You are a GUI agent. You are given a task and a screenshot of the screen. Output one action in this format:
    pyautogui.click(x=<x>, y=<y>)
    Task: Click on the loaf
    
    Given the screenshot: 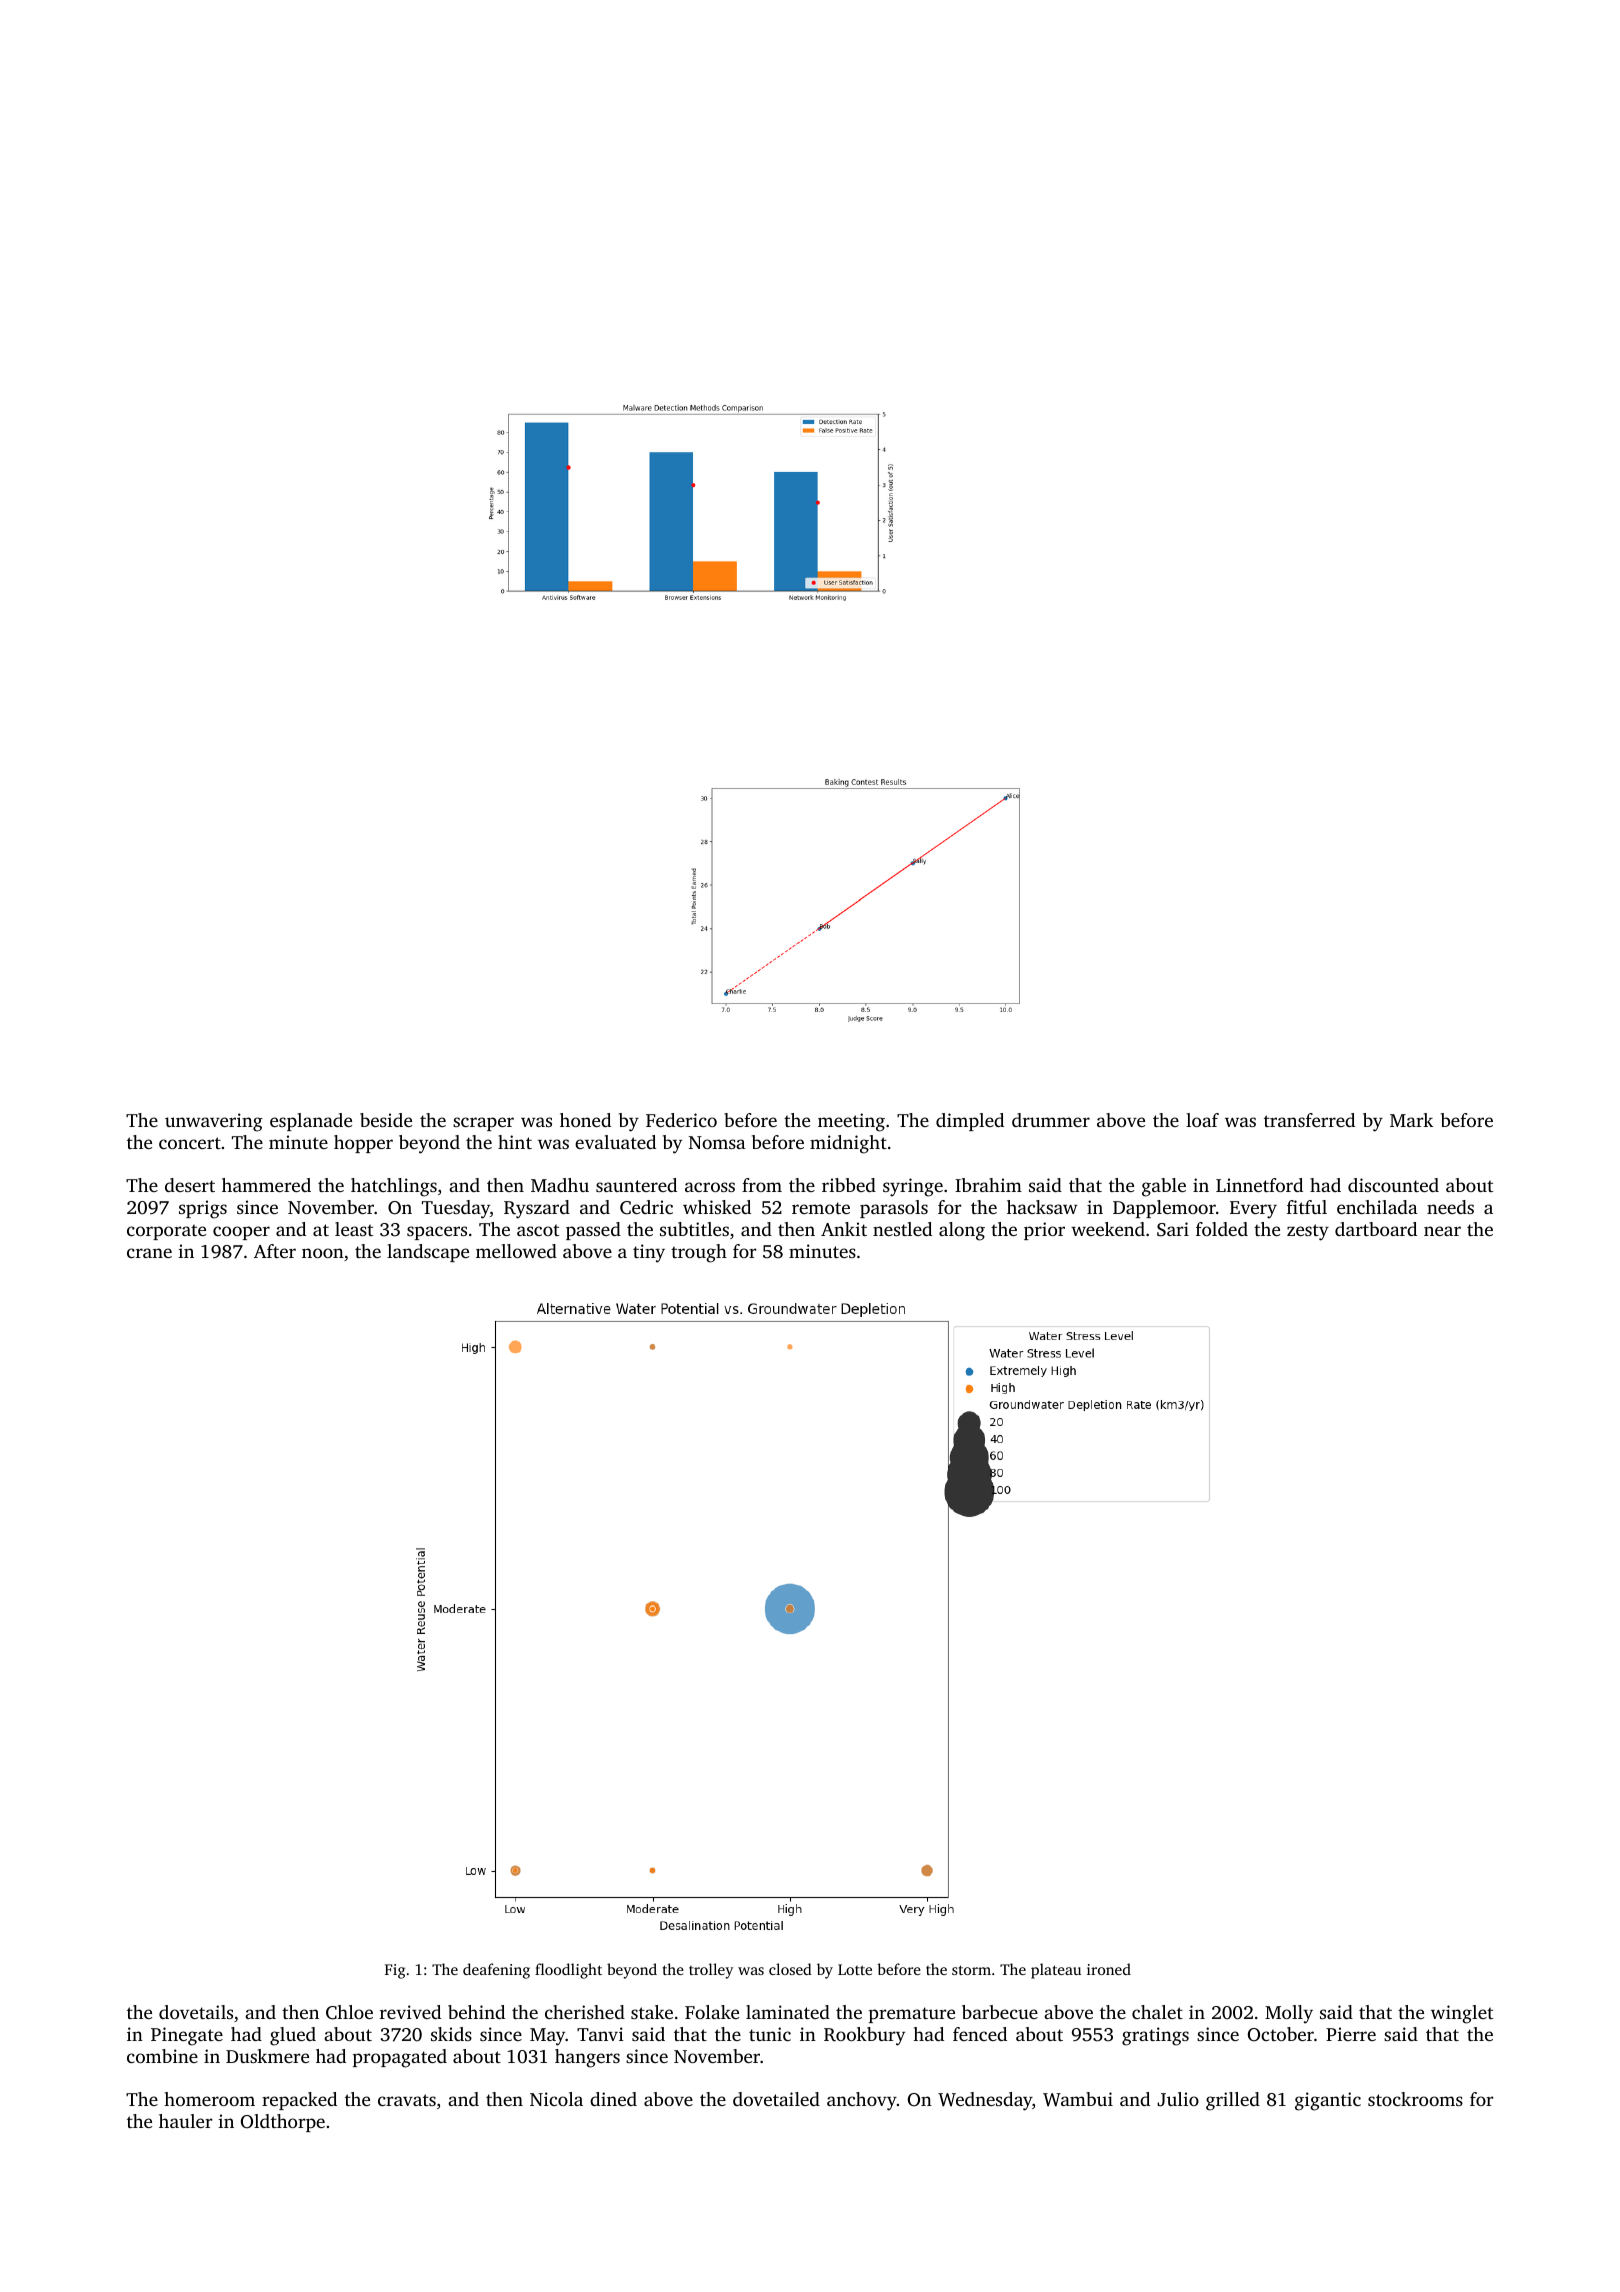 What is the action you would take?
    pyautogui.click(x=1202, y=1120)
